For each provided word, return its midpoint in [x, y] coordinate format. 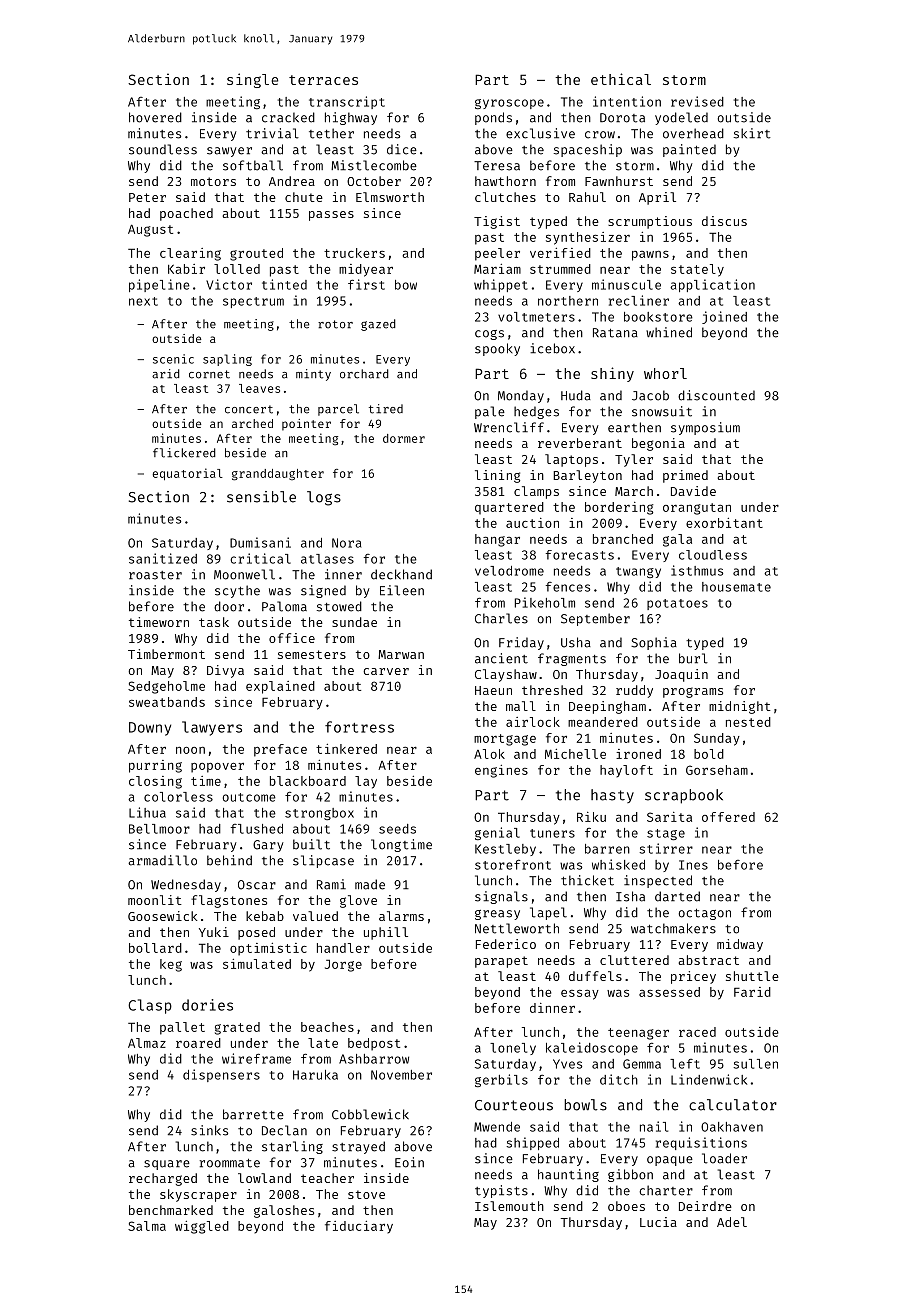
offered [728, 817]
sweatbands [167, 702]
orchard [364, 374]
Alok [489, 754]
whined [669, 332]
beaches [327, 1027]
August [150, 230]
